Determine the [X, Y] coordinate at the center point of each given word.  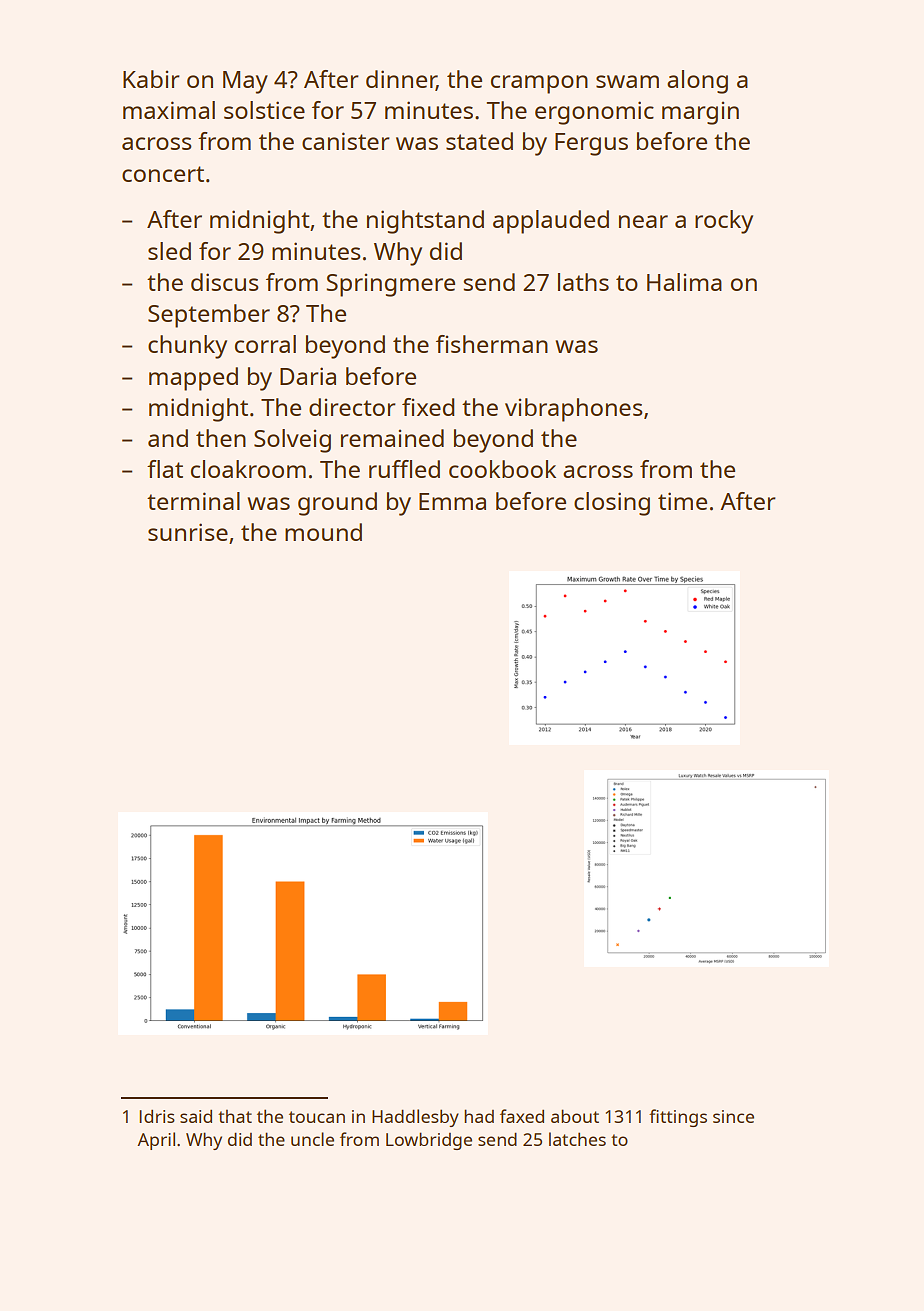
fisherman [492, 344]
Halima [684, 282]
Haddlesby [415, 1118]
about [575, 1116]
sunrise [188, 532]
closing [612, 504]
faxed [522, 1116]
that [235, 1116]
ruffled [404, 469]
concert [163, 174]
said [196, 1116]
